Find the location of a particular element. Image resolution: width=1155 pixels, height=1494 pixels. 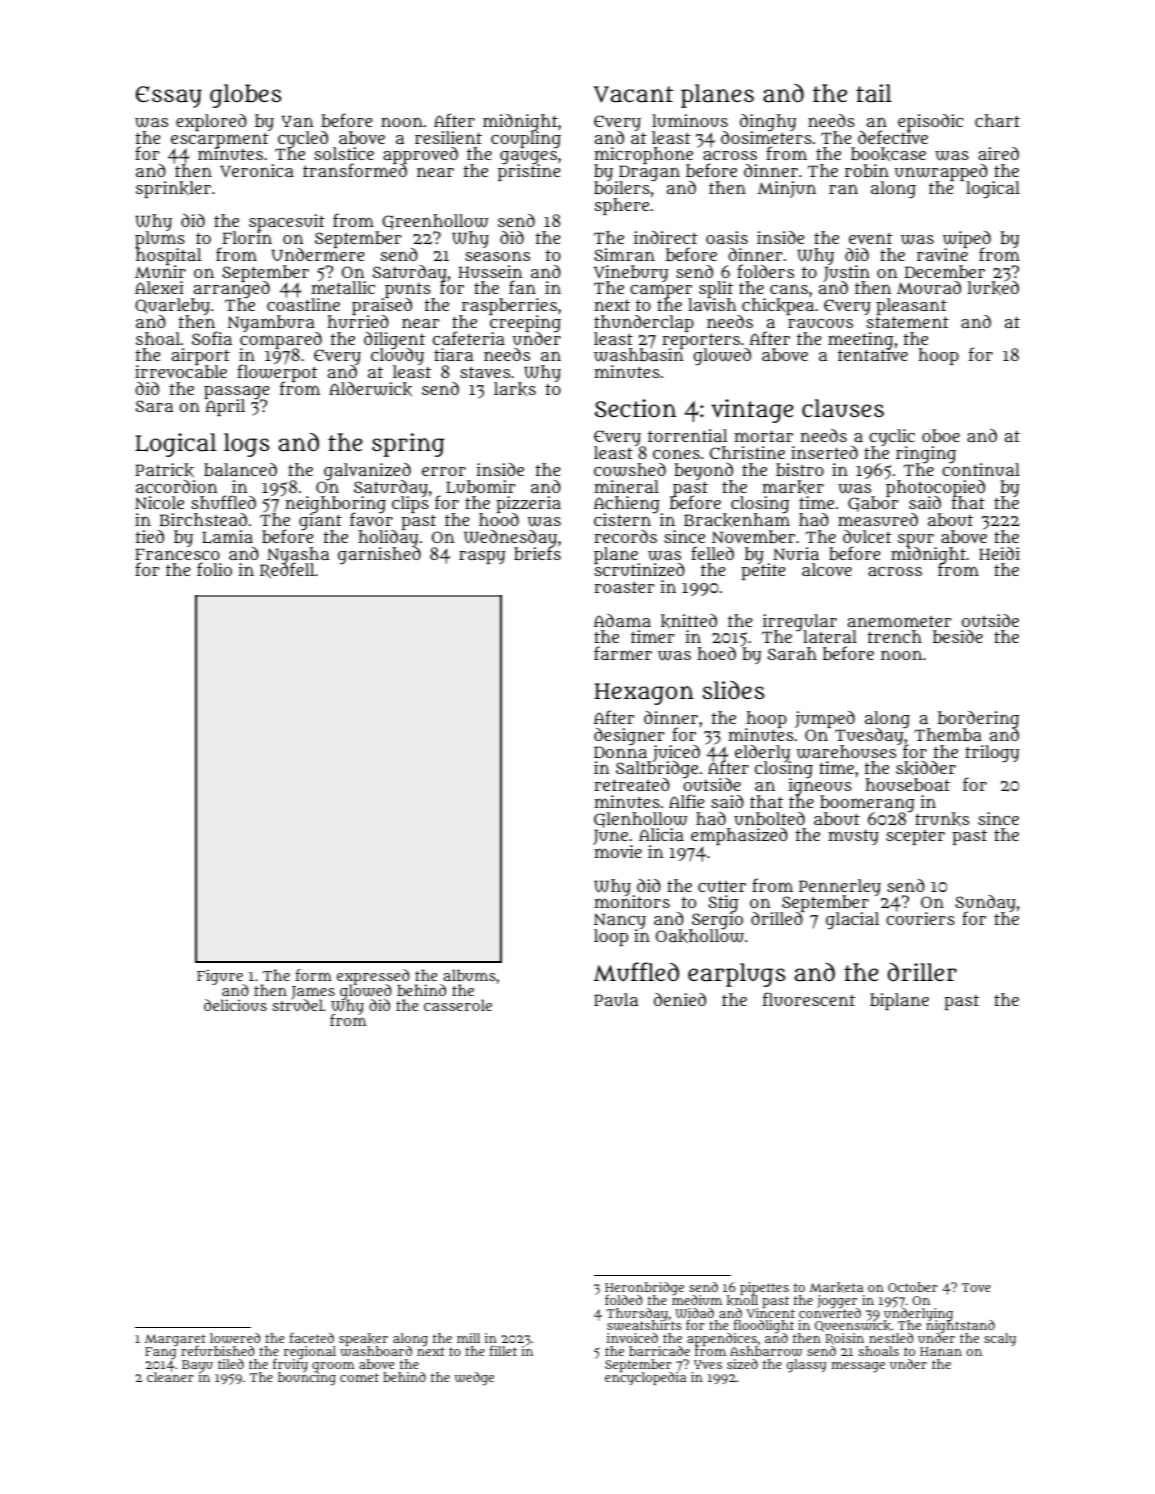

couriers is located at coordinates (920, 919).
